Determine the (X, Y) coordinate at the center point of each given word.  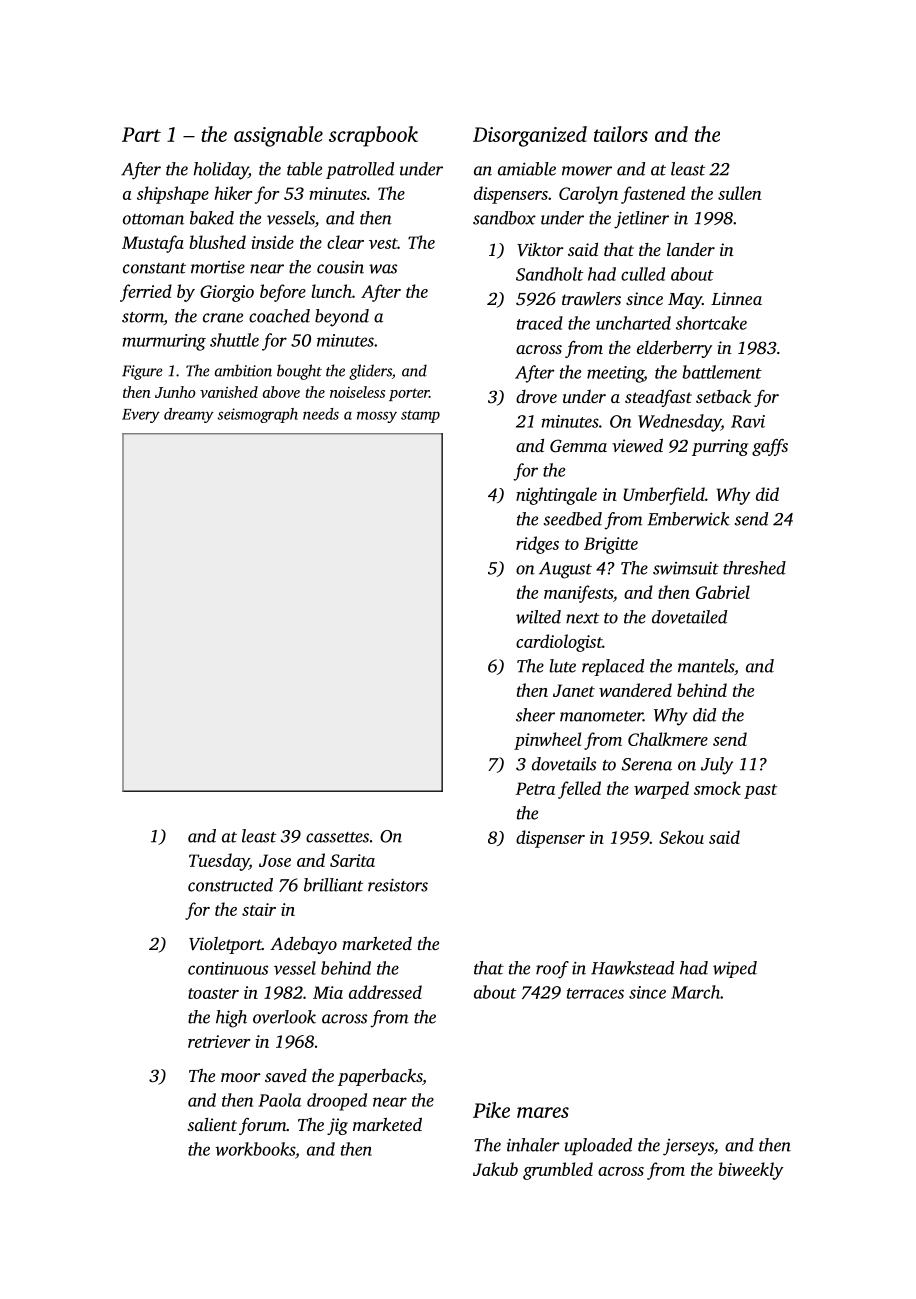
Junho (175, 392)
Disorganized (530, 136)
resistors (398, 885)
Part (141, 134)
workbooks (255, 1149)
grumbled (558, 1171)
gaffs (770, 447)
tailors (621, 134)
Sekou (681, 837)
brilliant (333, 885)
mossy (377, 417)
